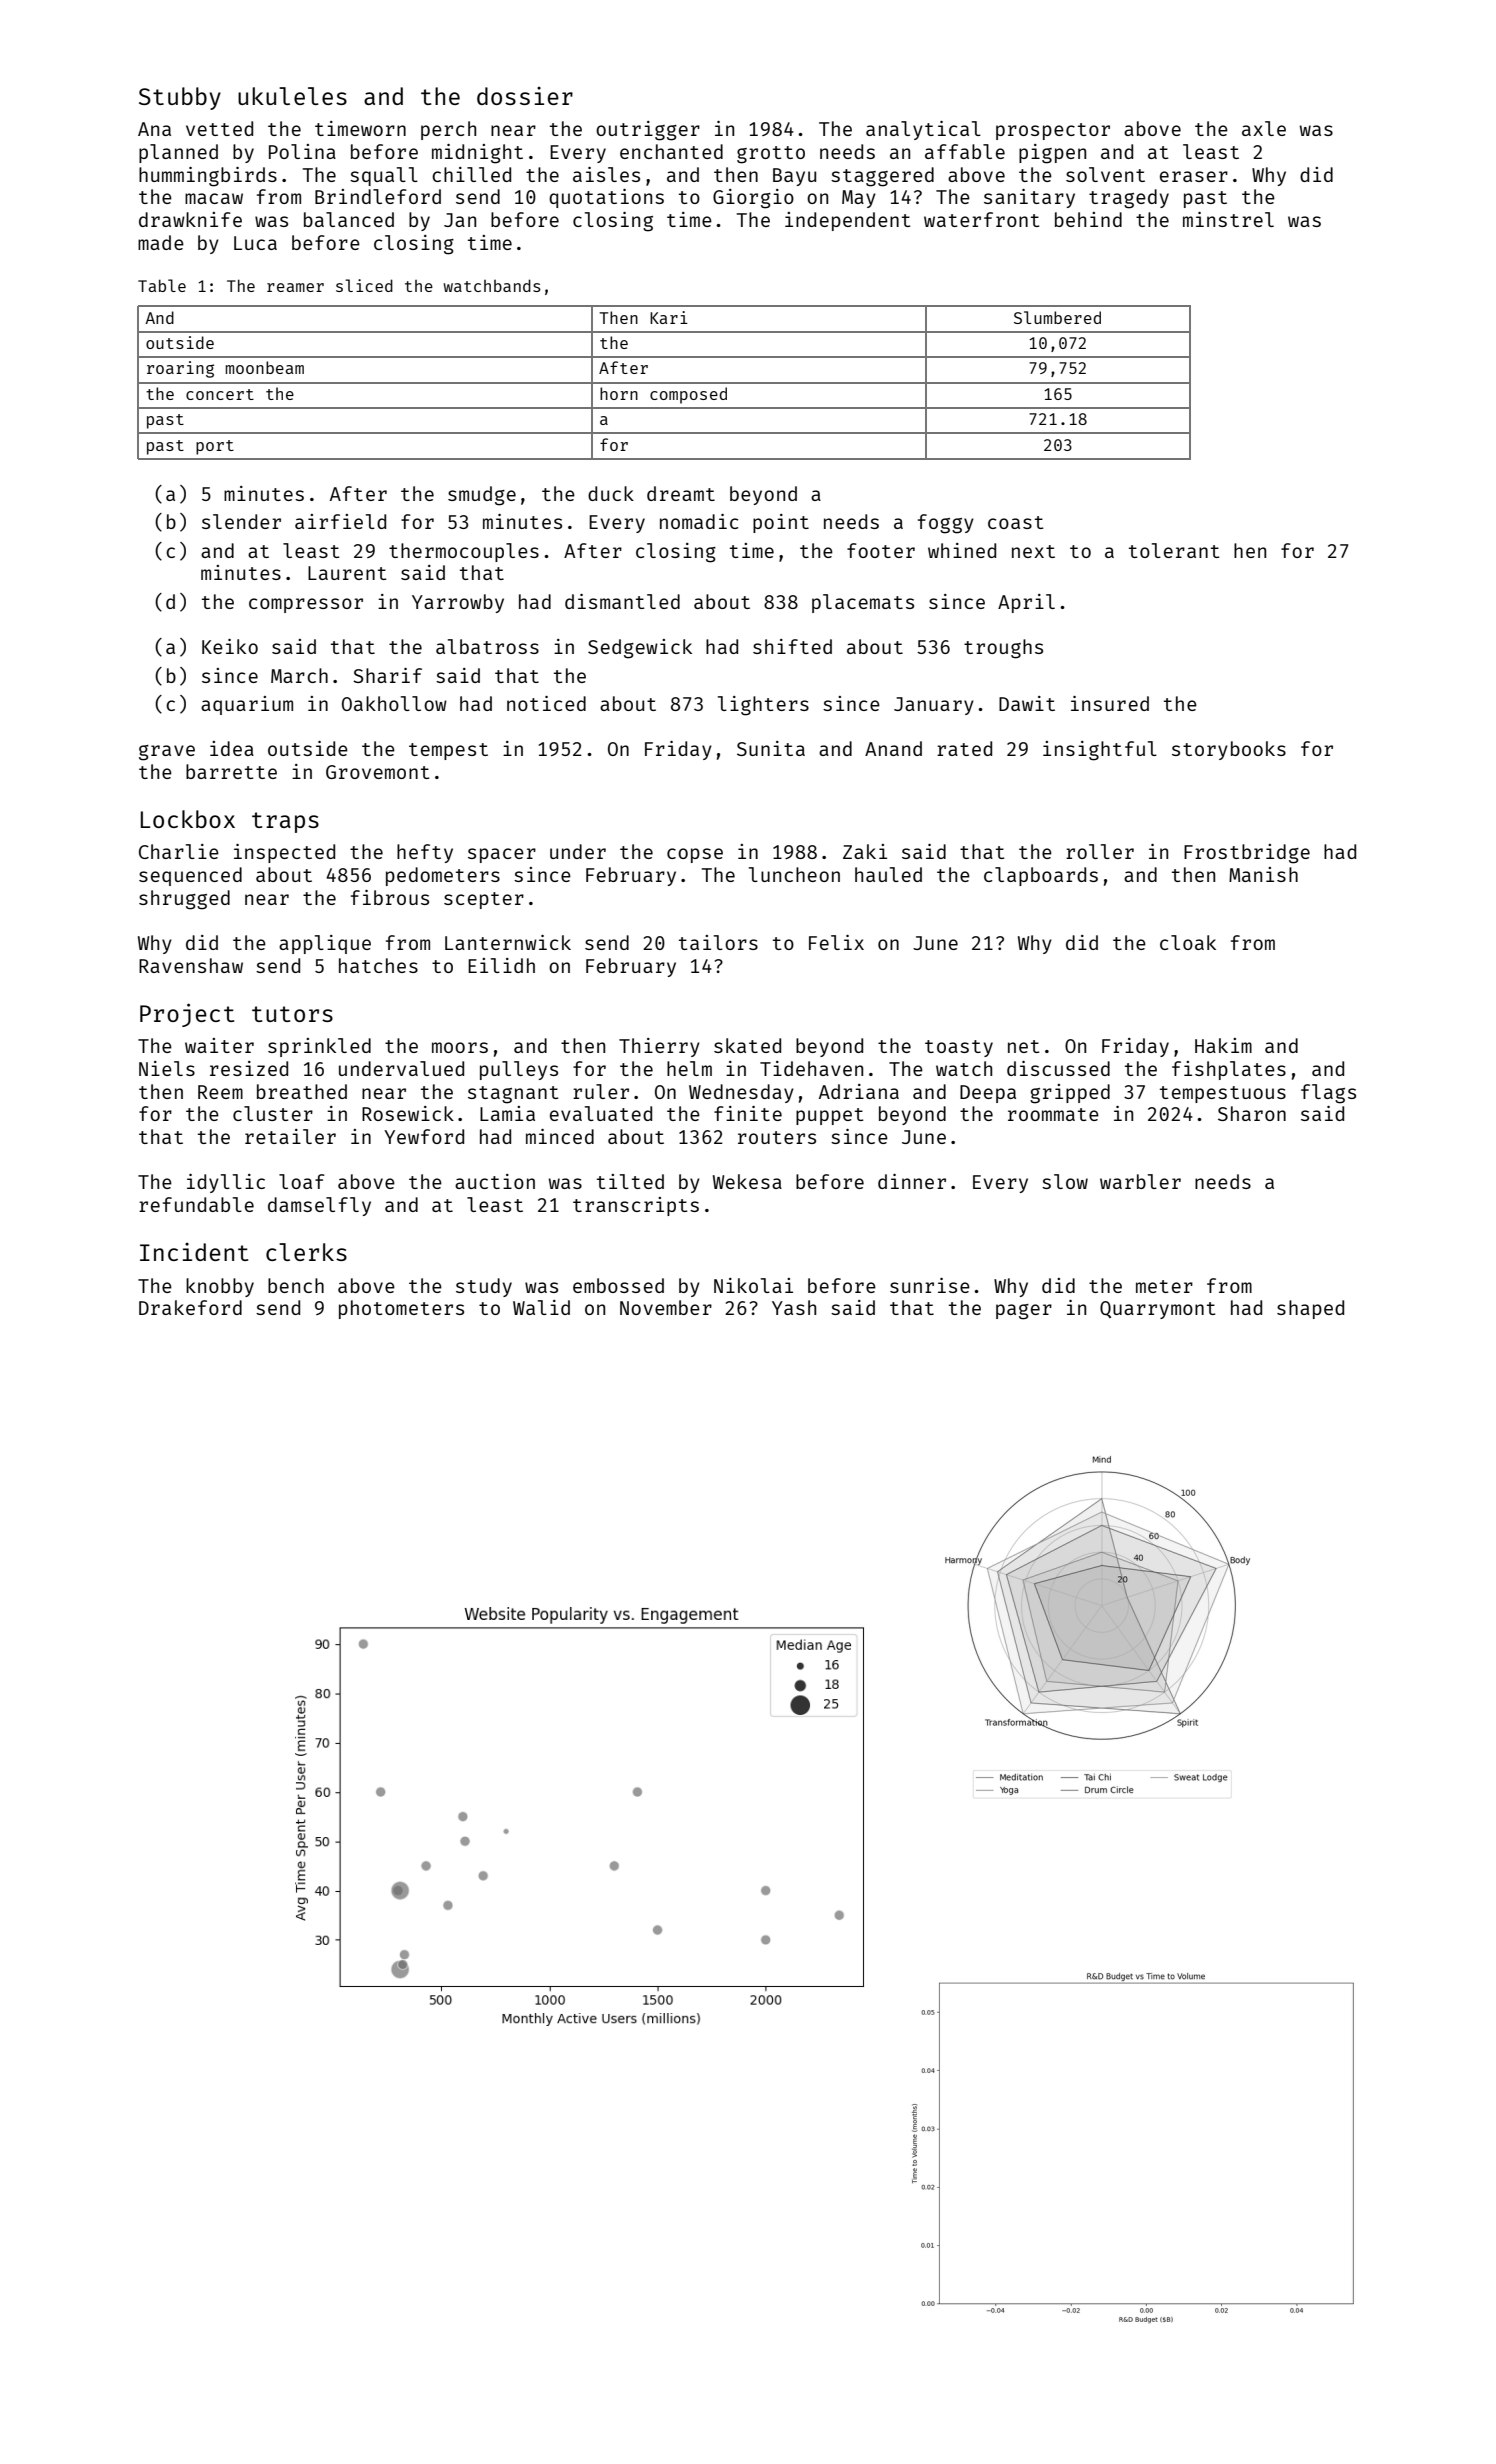  I want to click on eraser, so click(1194, 176).
